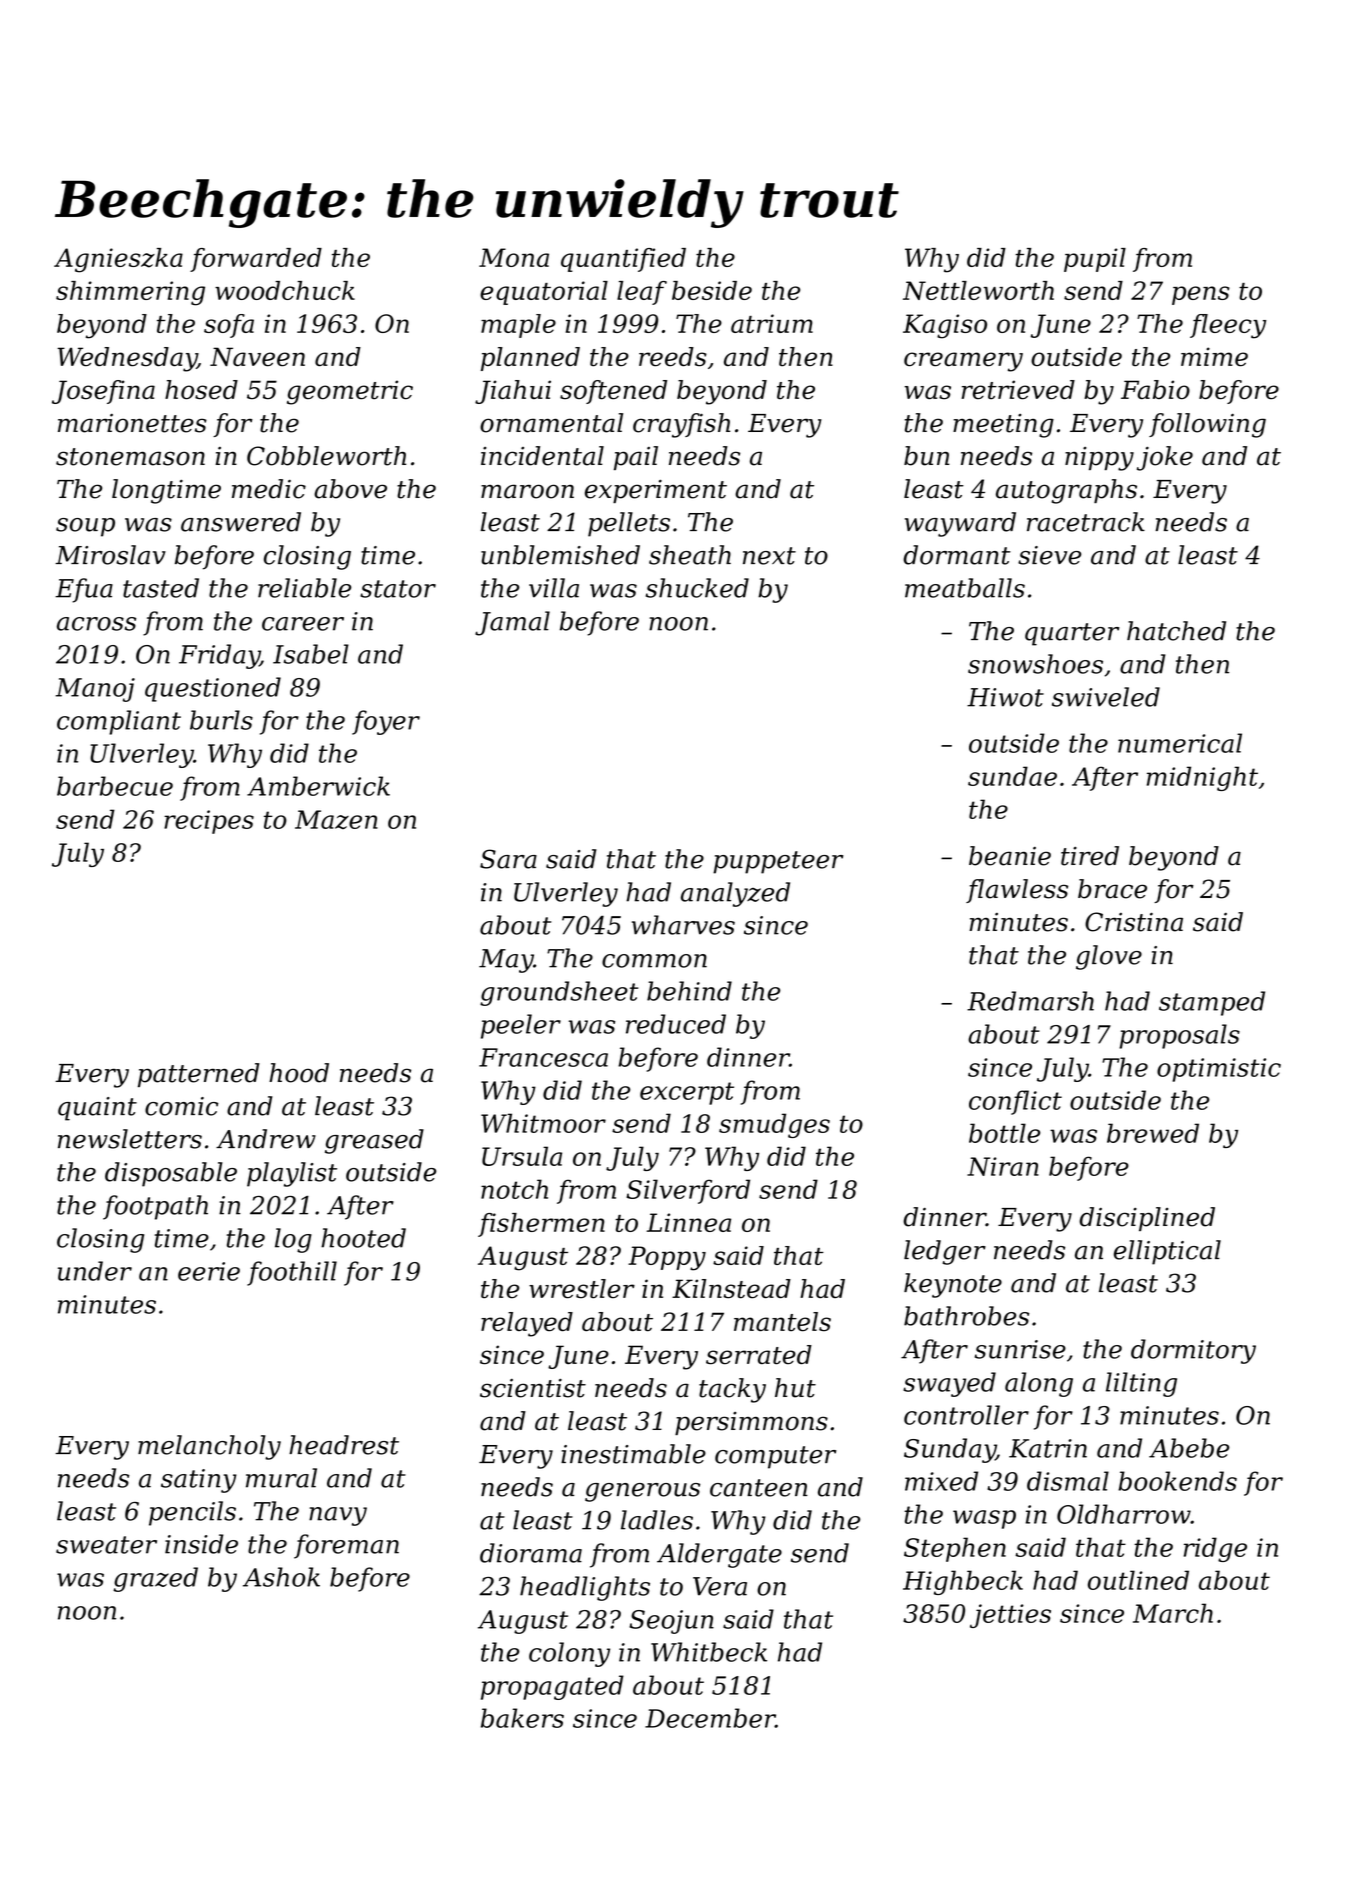 Image resolution: width=1345 pixels, height=1902 pixels. What do you see at coordinates (127, 359) in the page?
I see `Wednesday` at bounding box center [127, 359].
